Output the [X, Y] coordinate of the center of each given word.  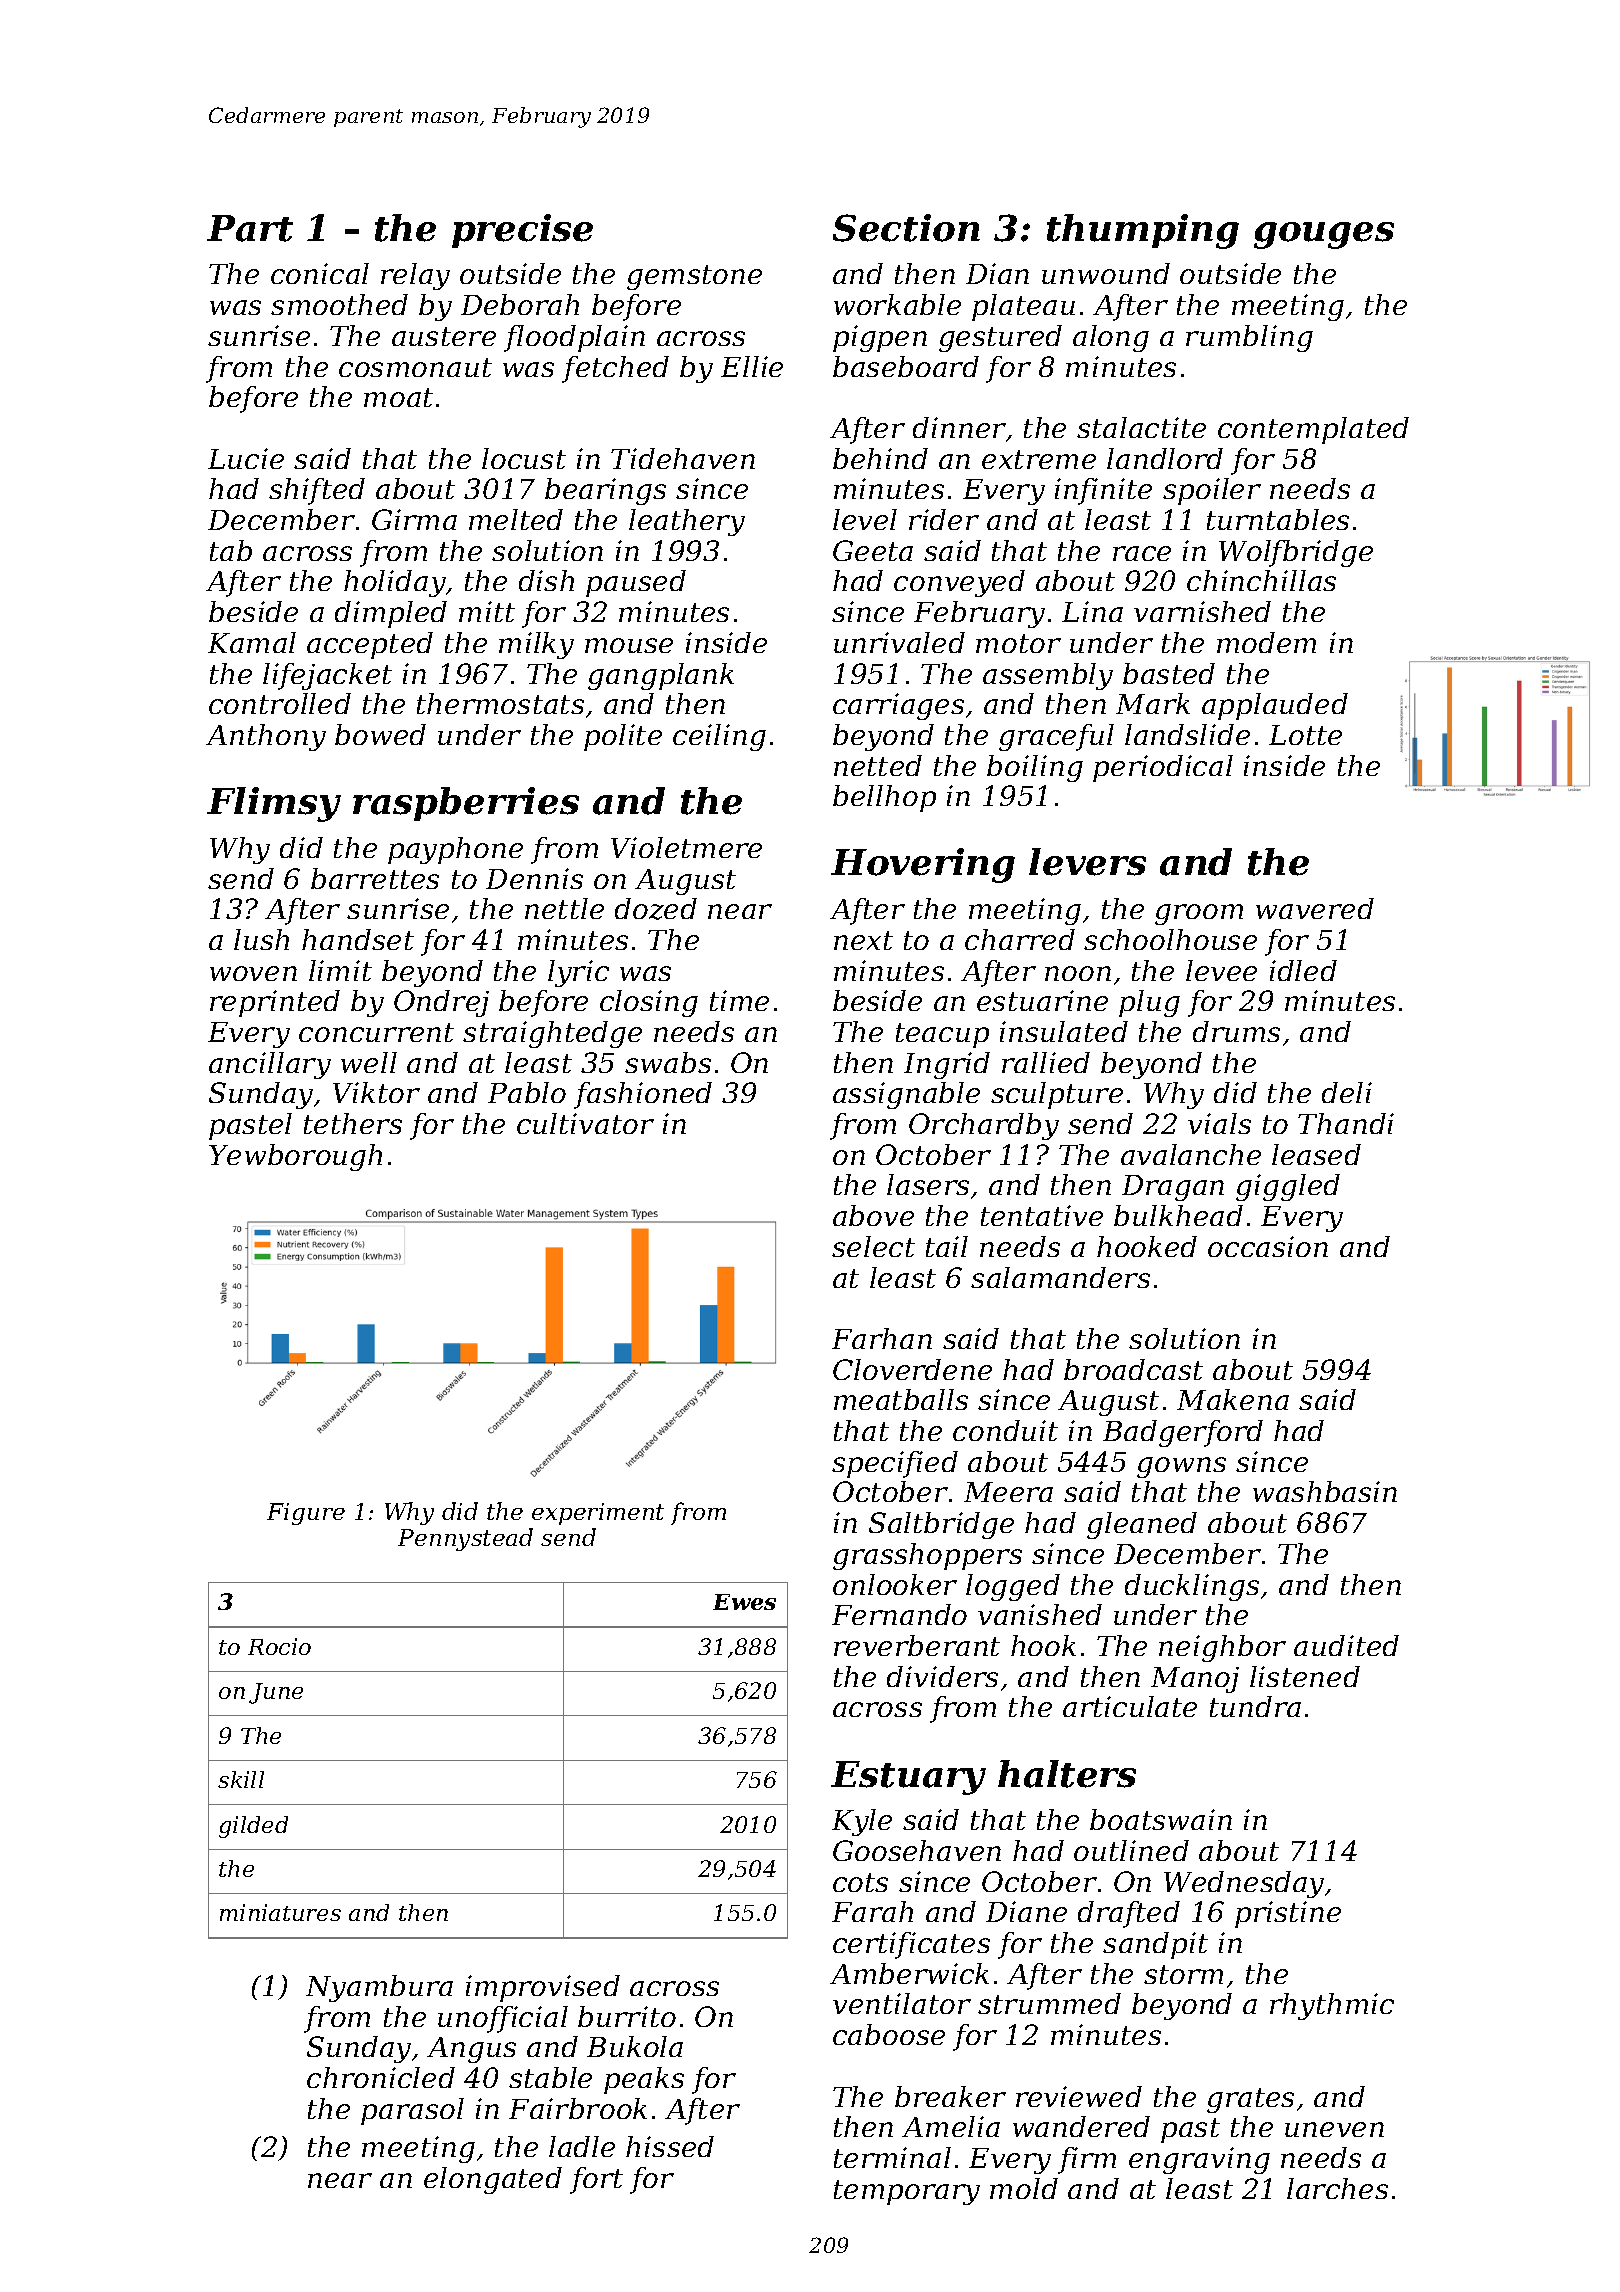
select [873, 1246]
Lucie [246, 458]
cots [860, 1882]
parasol [412, 2111]
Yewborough [295, 1157]
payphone [455, 850]
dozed [656, 909]
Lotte [1305, 735]
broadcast [1133, 1369]
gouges [1324, 235]
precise [522, 231]
